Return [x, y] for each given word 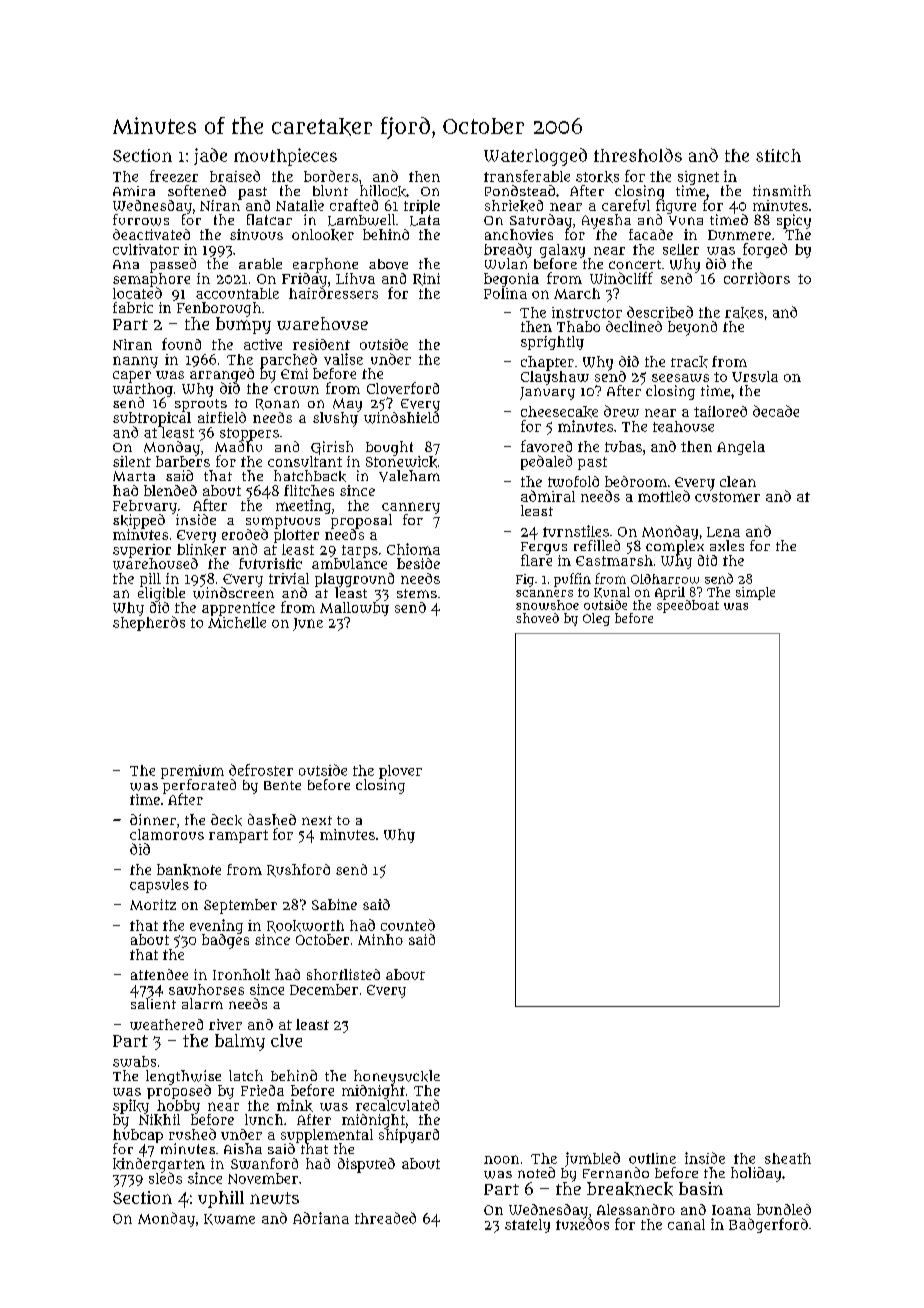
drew [621, 411]
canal [686, 1224]
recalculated [397, 1105]
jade [210, 156]
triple [422, 207]
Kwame [229, 1219]
